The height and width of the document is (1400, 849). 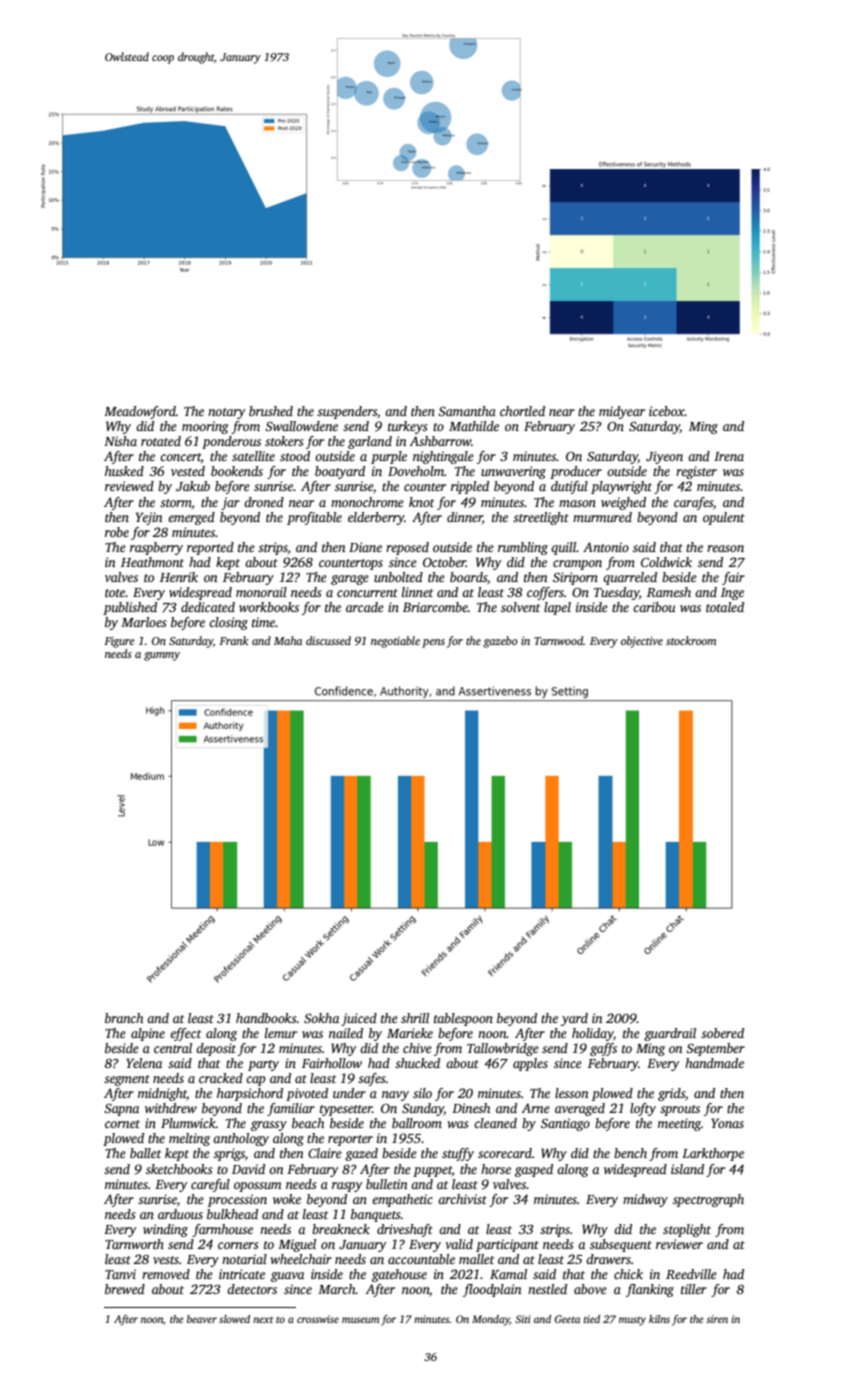 What do you see at coordinates (632, 1321) in the document?
I see `musty` at bounding box center [632, 1321].
